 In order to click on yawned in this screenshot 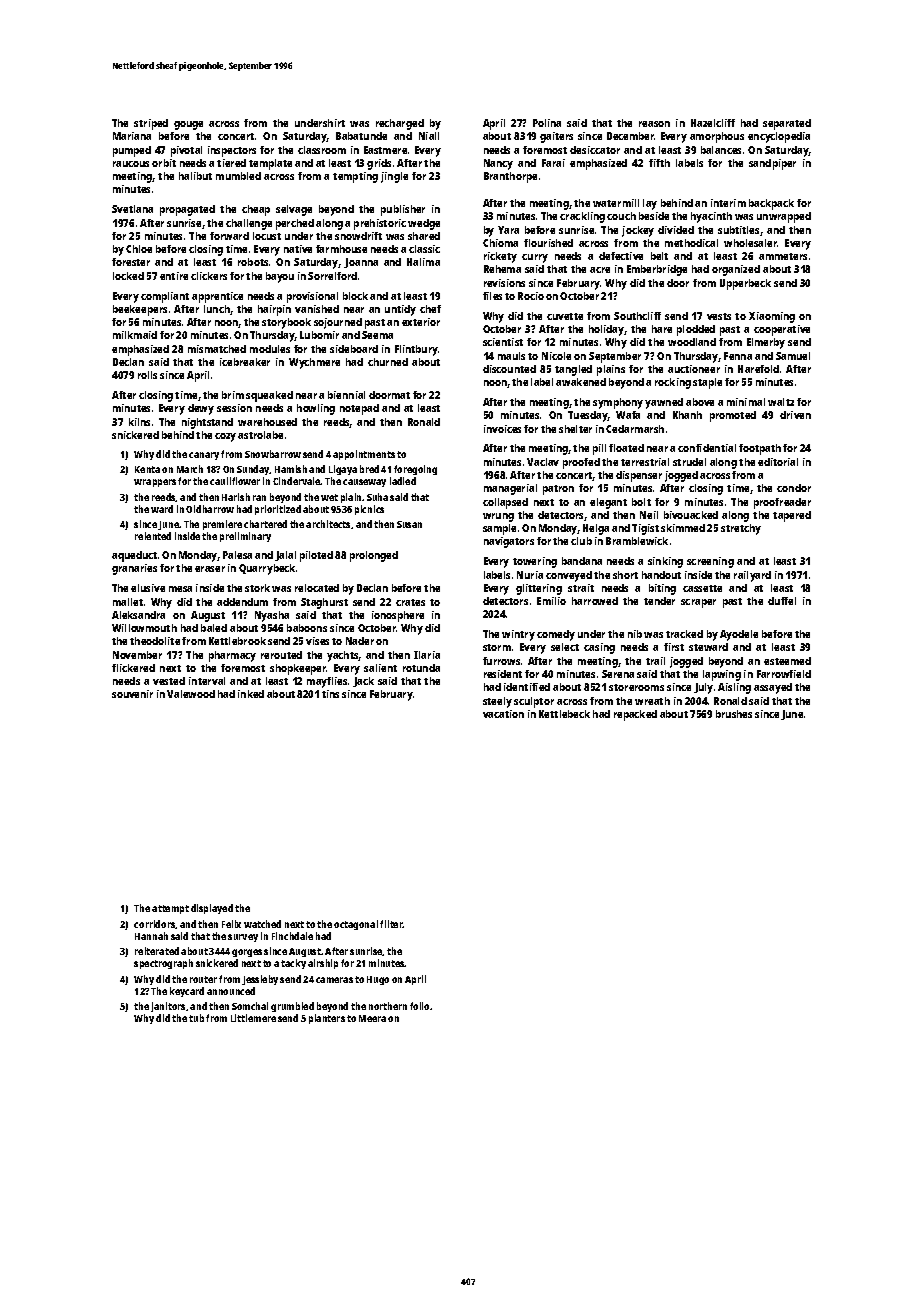, I will do `click(664, 403)`.
